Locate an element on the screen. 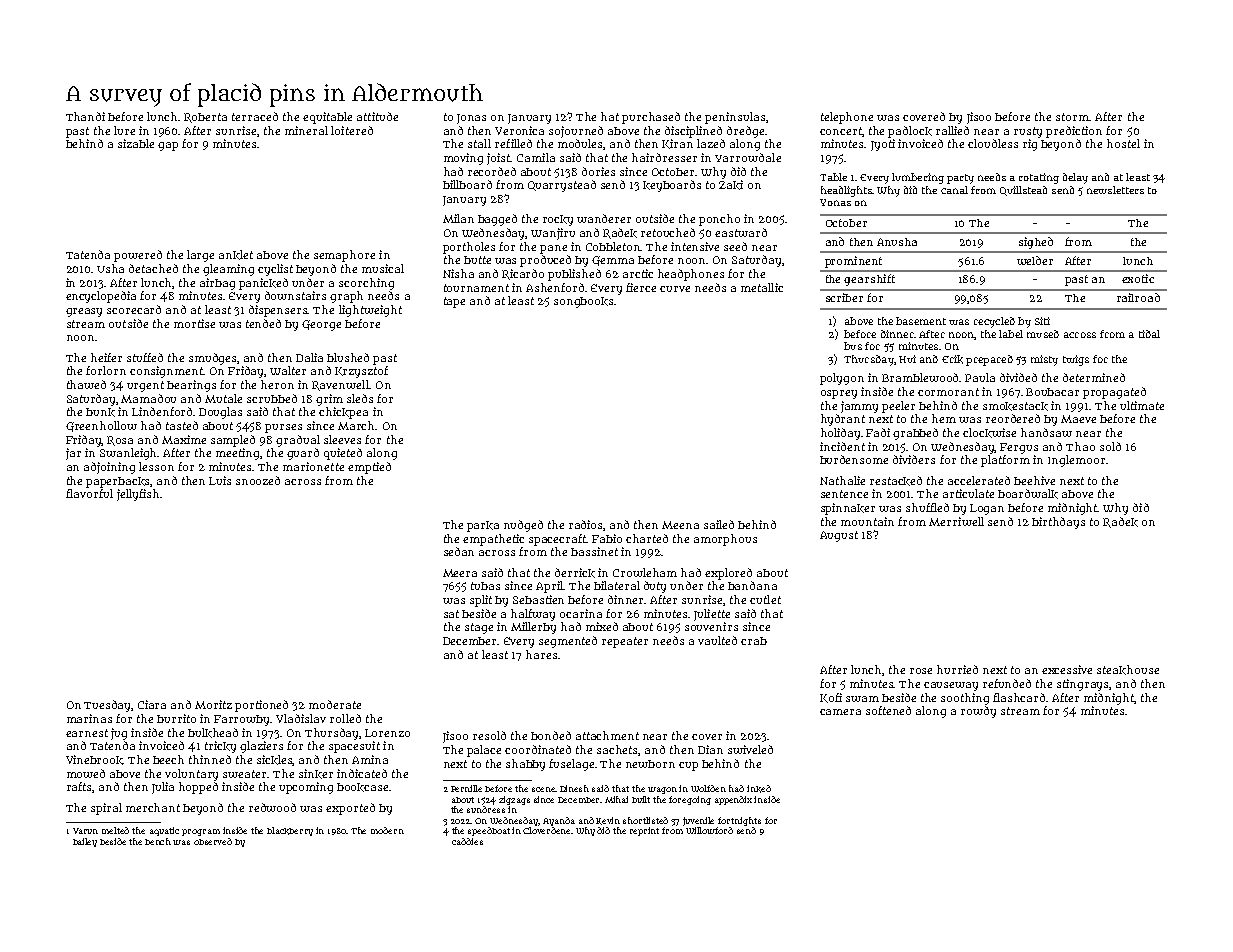 The width and height of the screenshot is (1233, 952). hostel is located at coordinates (1123, 143).
